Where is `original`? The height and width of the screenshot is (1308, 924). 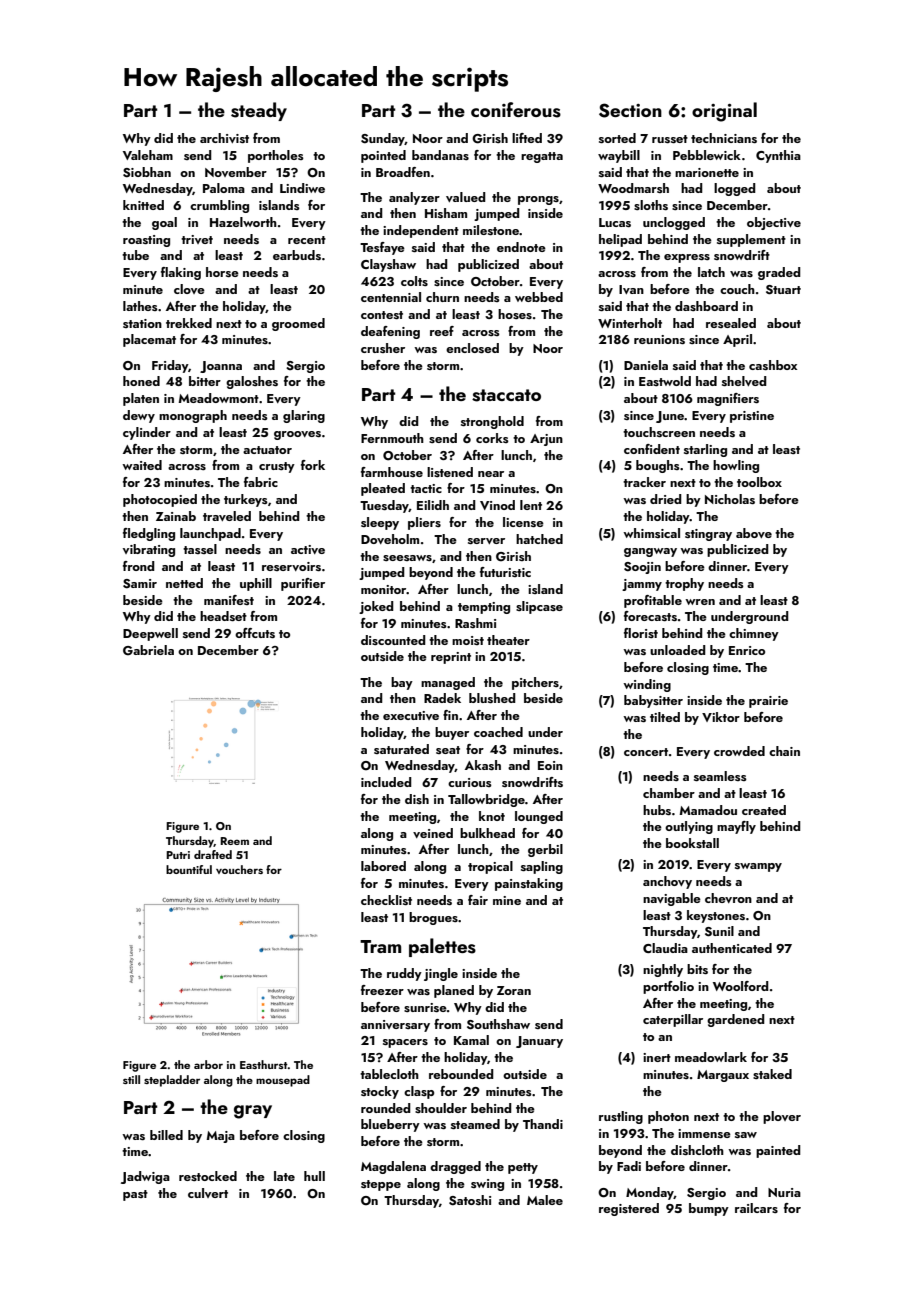 original is located at coordinates (724, 112).
